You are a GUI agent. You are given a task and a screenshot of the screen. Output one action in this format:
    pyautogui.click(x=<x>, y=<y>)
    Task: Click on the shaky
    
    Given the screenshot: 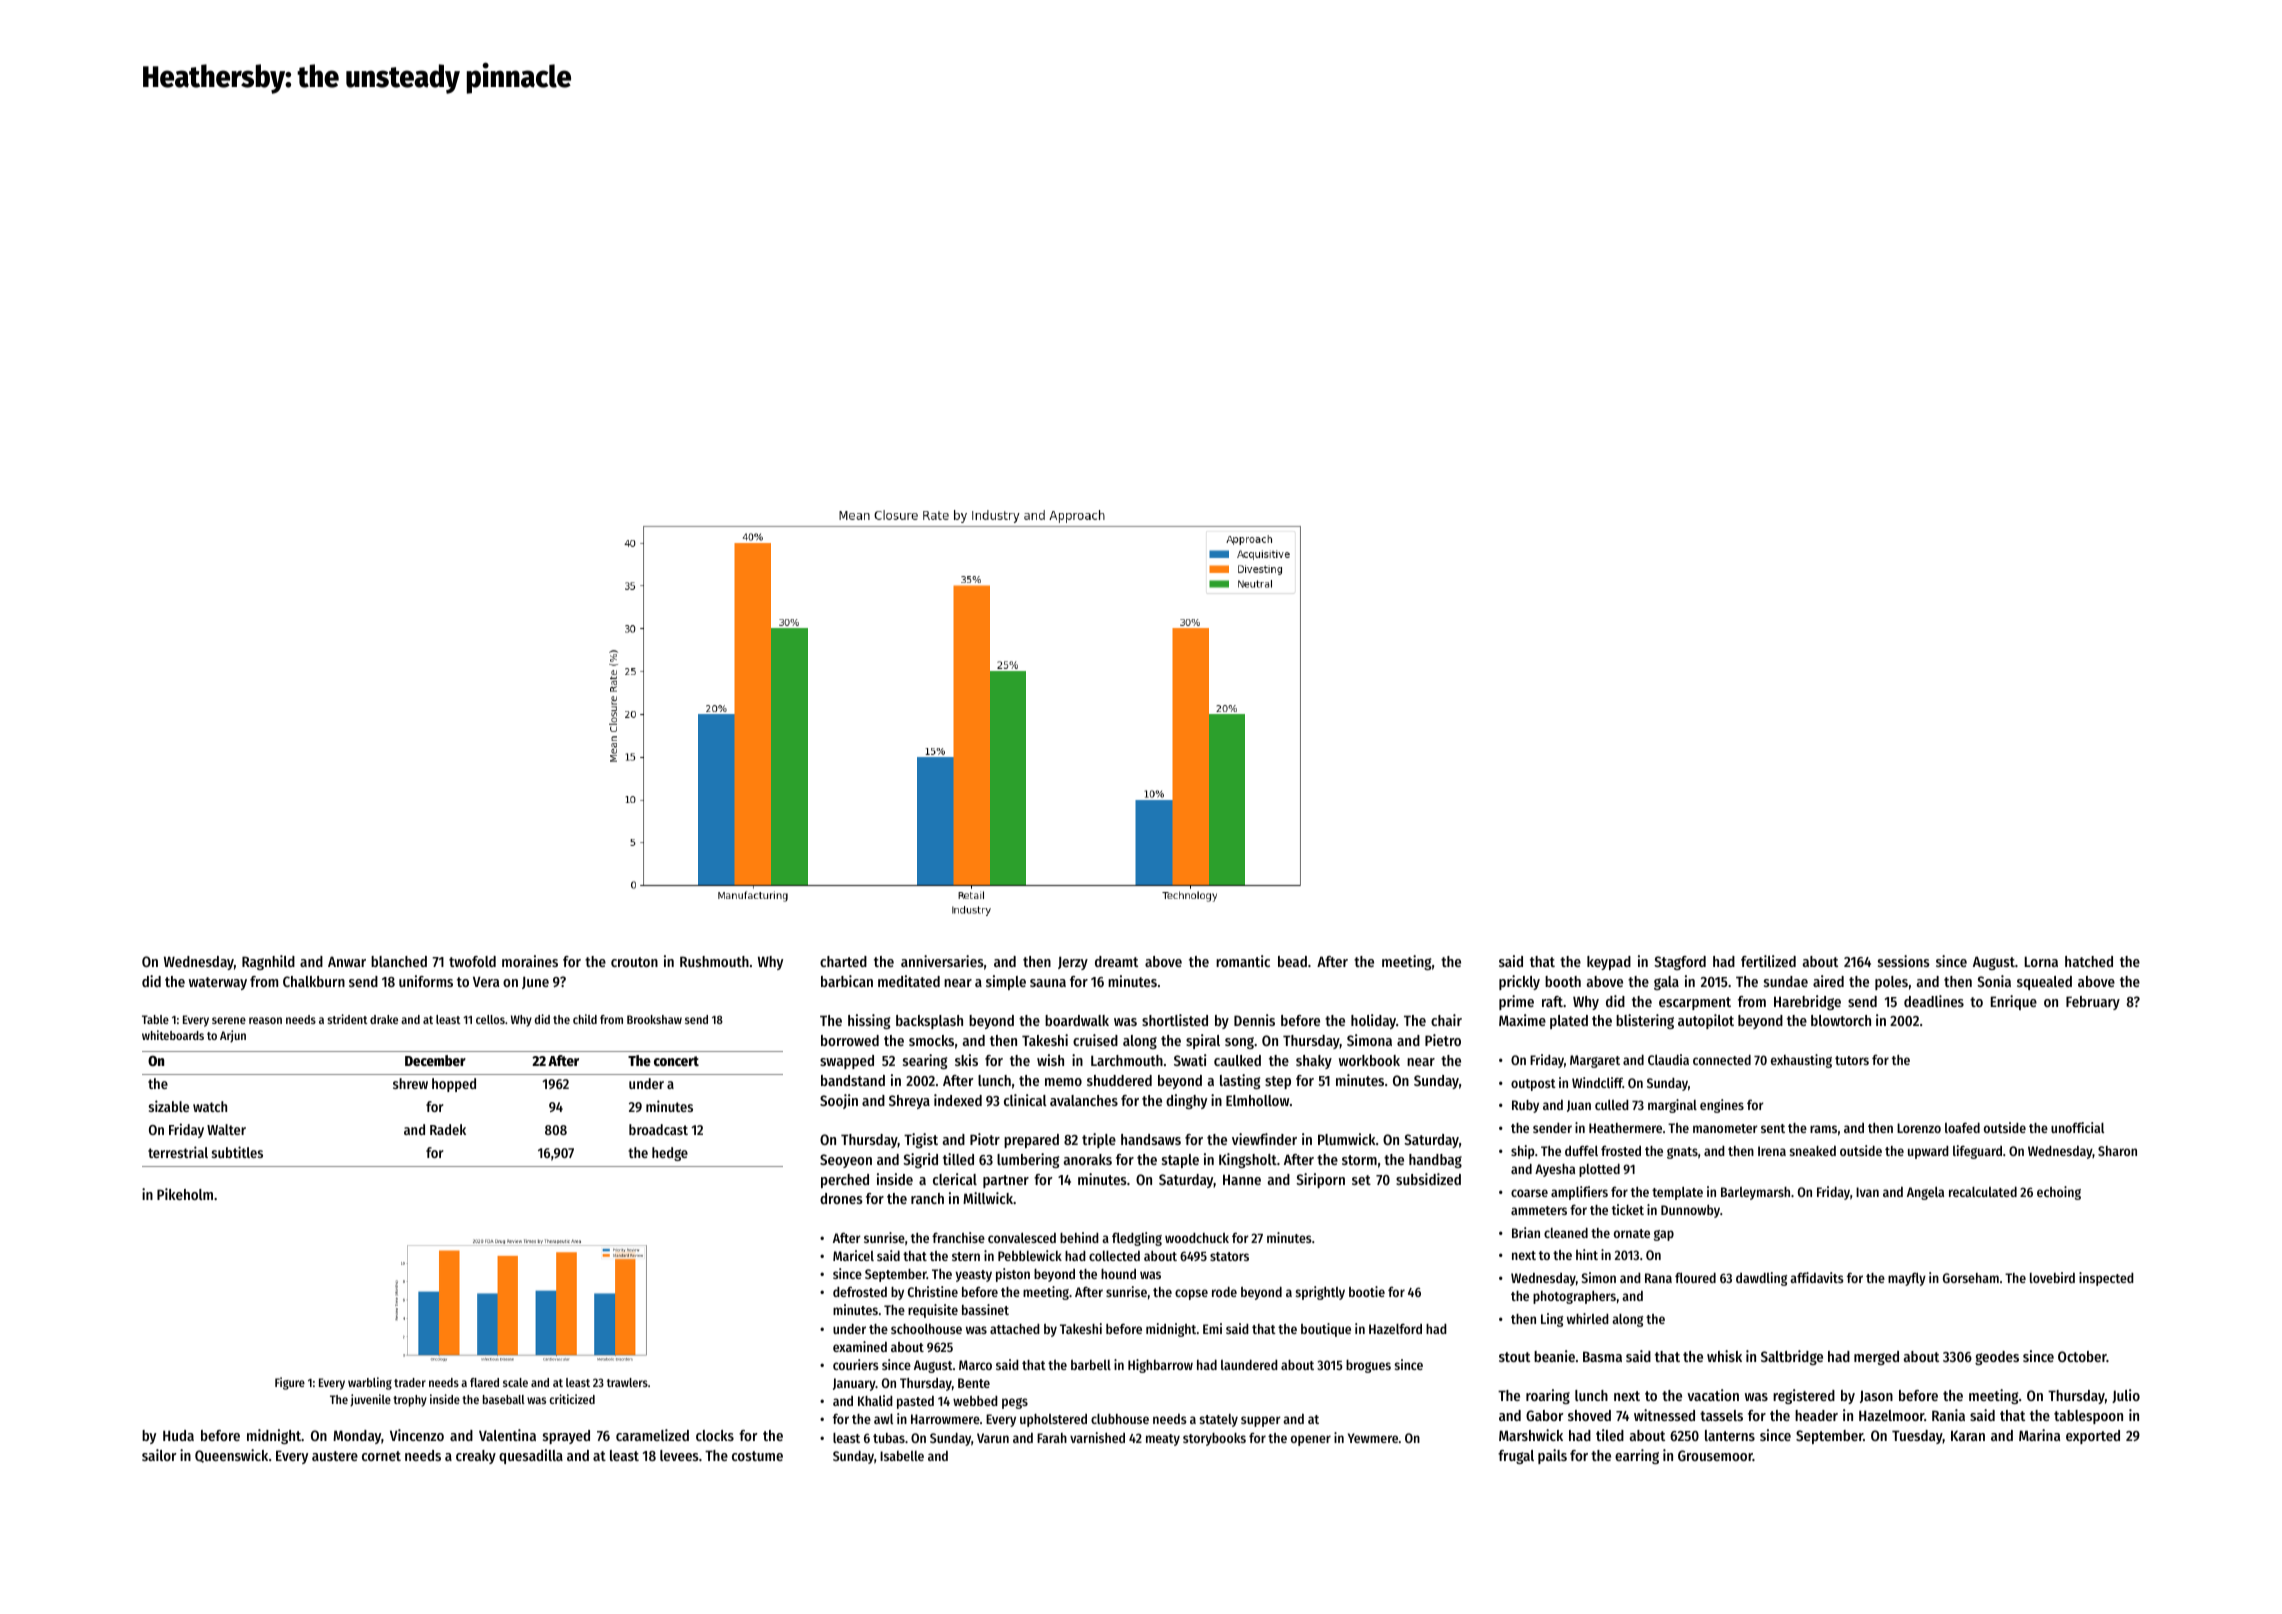 What is the action you would take?
    pyautogui.click(x=1314, y=1062)
